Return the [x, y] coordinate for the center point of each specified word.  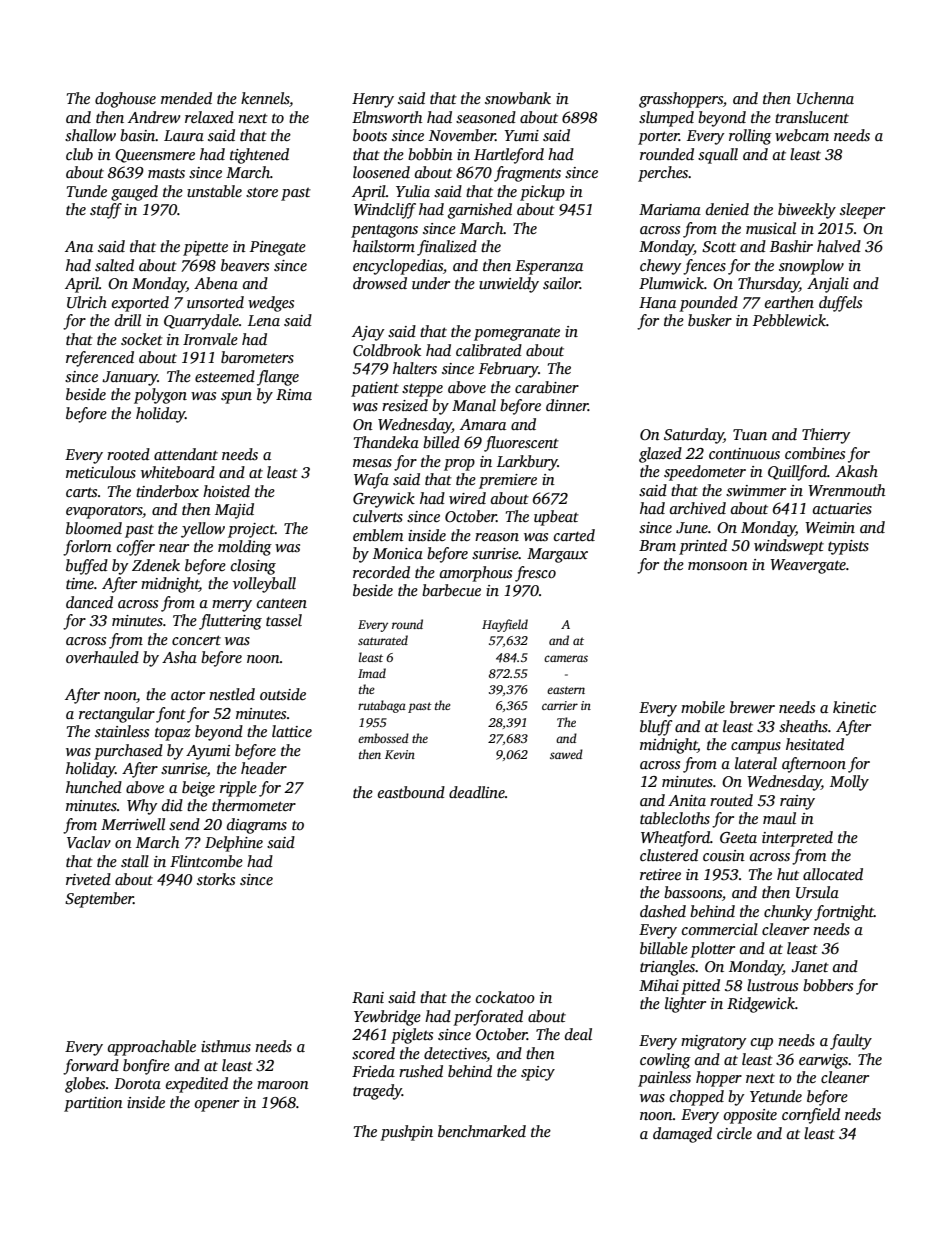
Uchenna [825, 98]
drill [128, 320]
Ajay [368, 333]
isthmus [226, 1046]
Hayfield [505, 625]
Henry [373, 100]
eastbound [411, 792]
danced [89, 602]
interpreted [797, 839]
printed [703, 547]
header [264, 768]
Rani [368, 997]
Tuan [750, 434]
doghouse [125, 100]
